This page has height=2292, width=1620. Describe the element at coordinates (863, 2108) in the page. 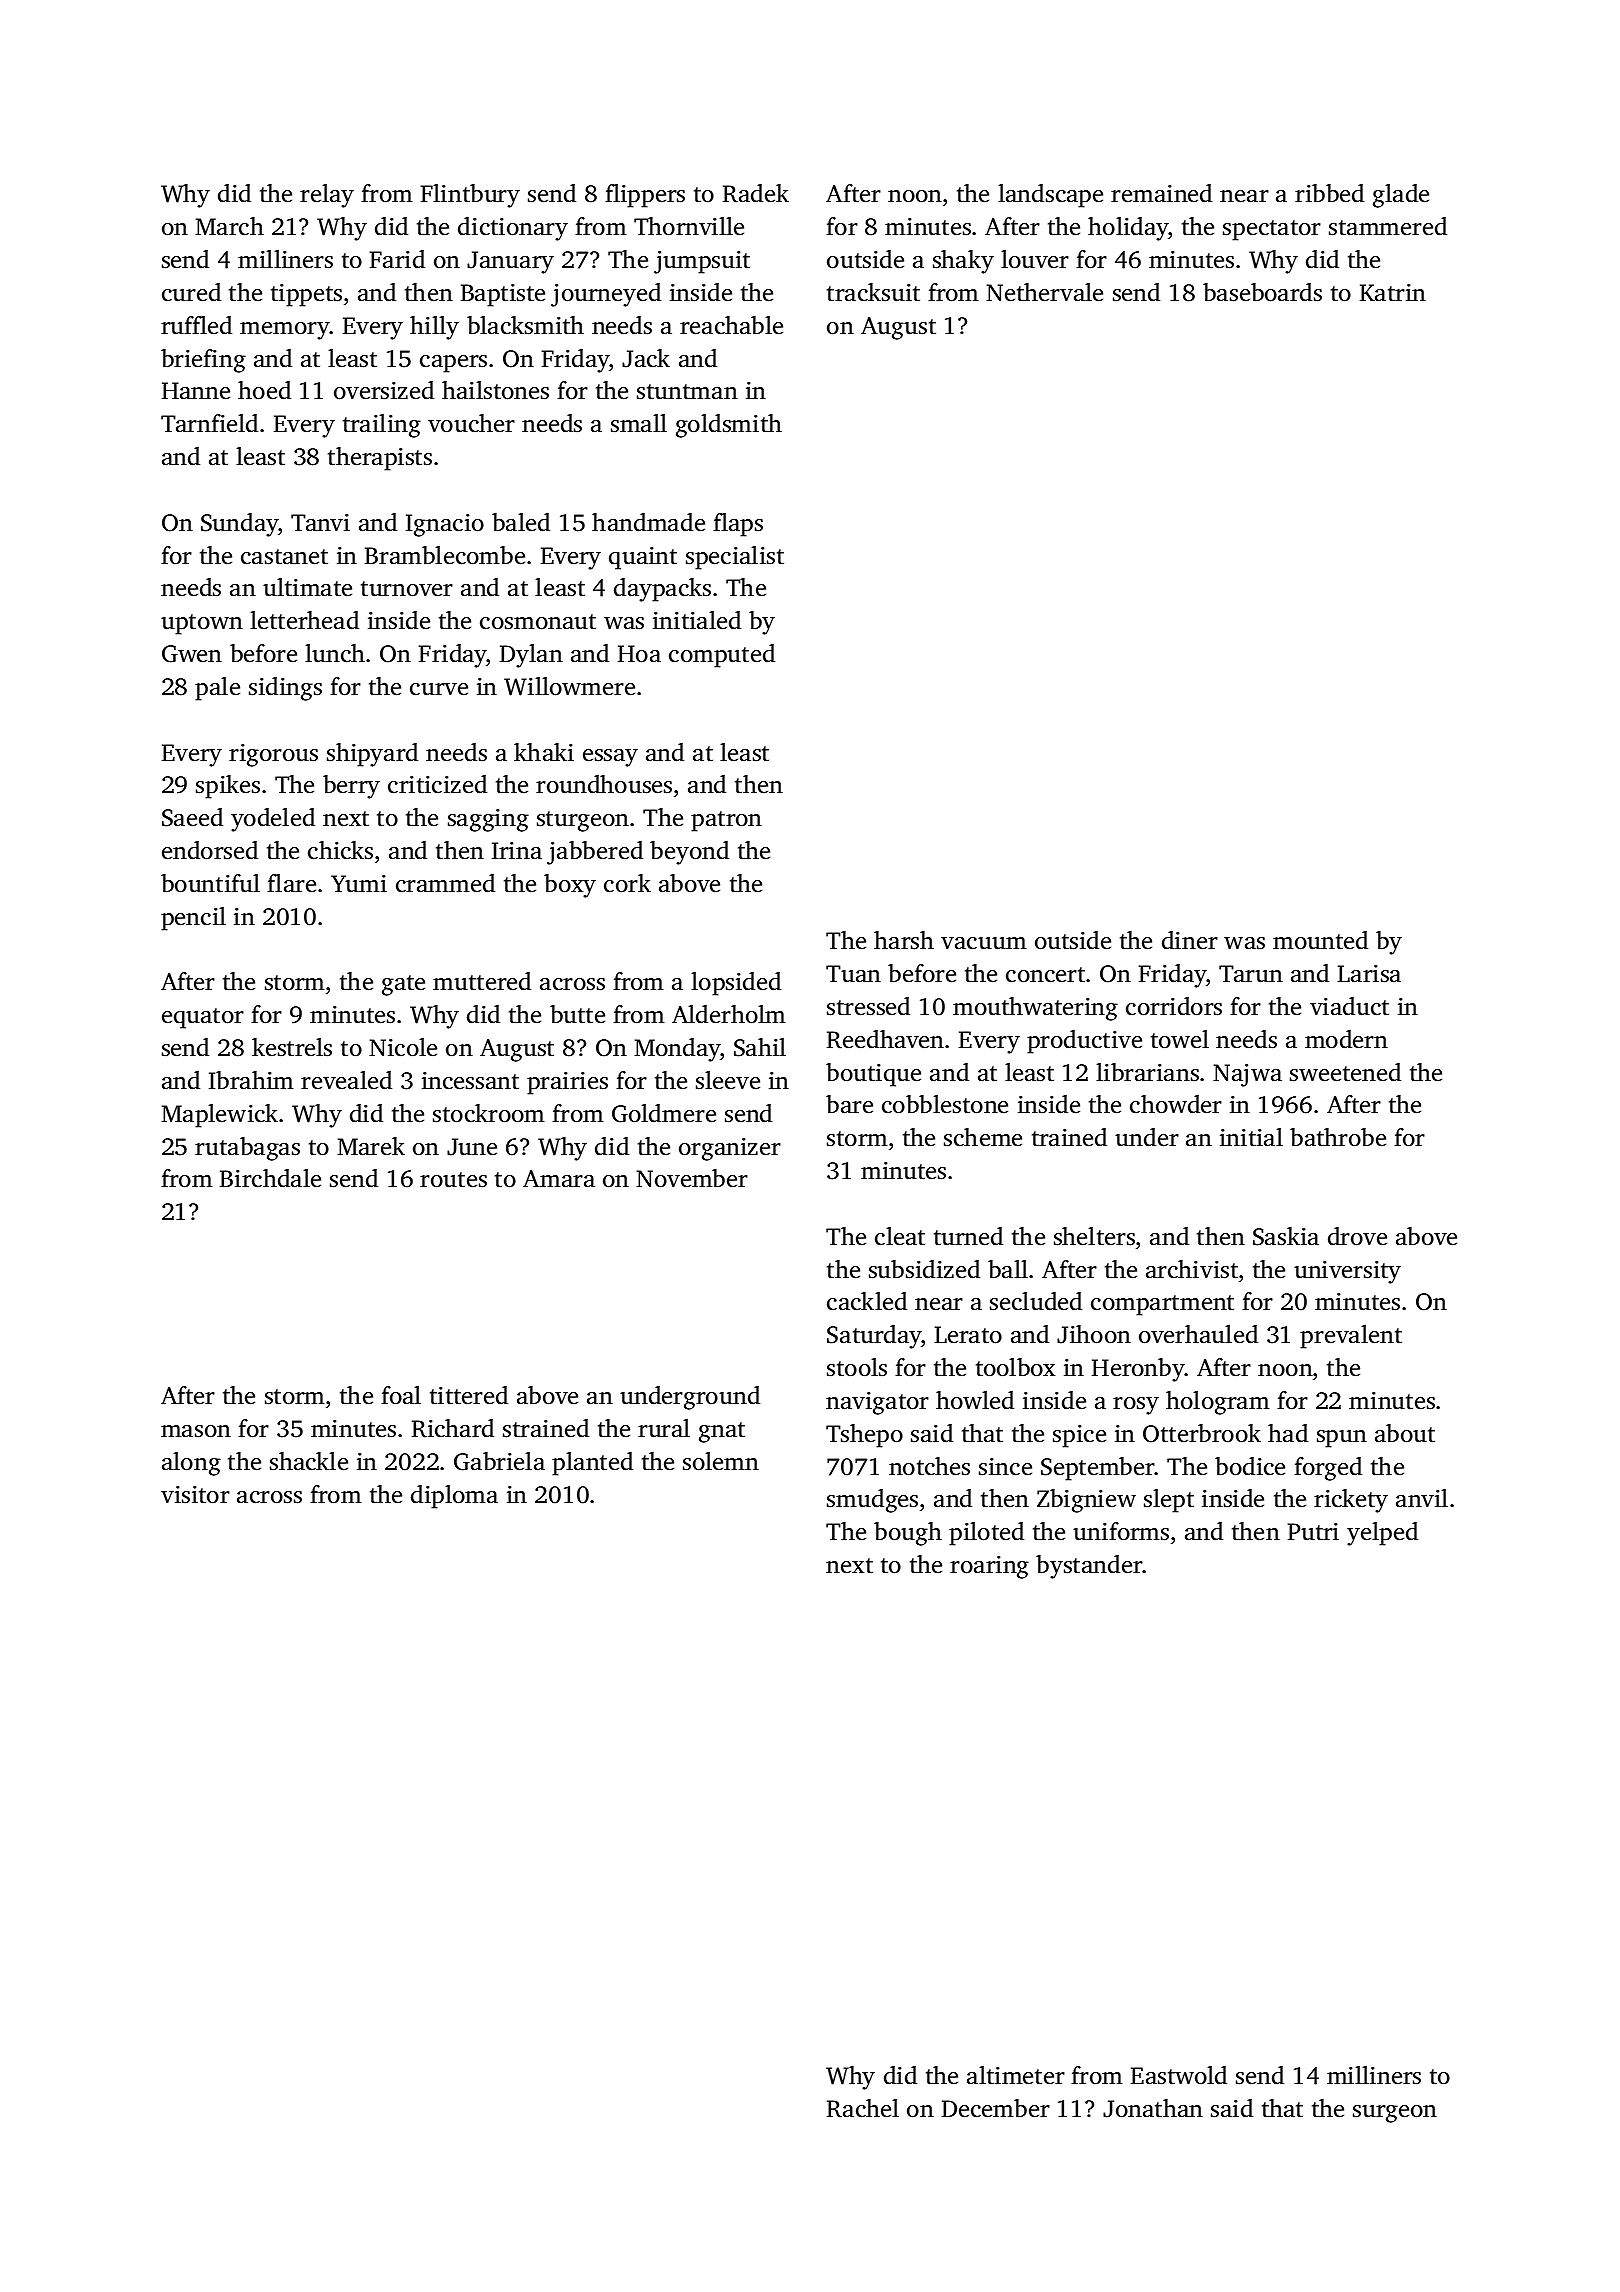

I see `Rachel` at that location.
